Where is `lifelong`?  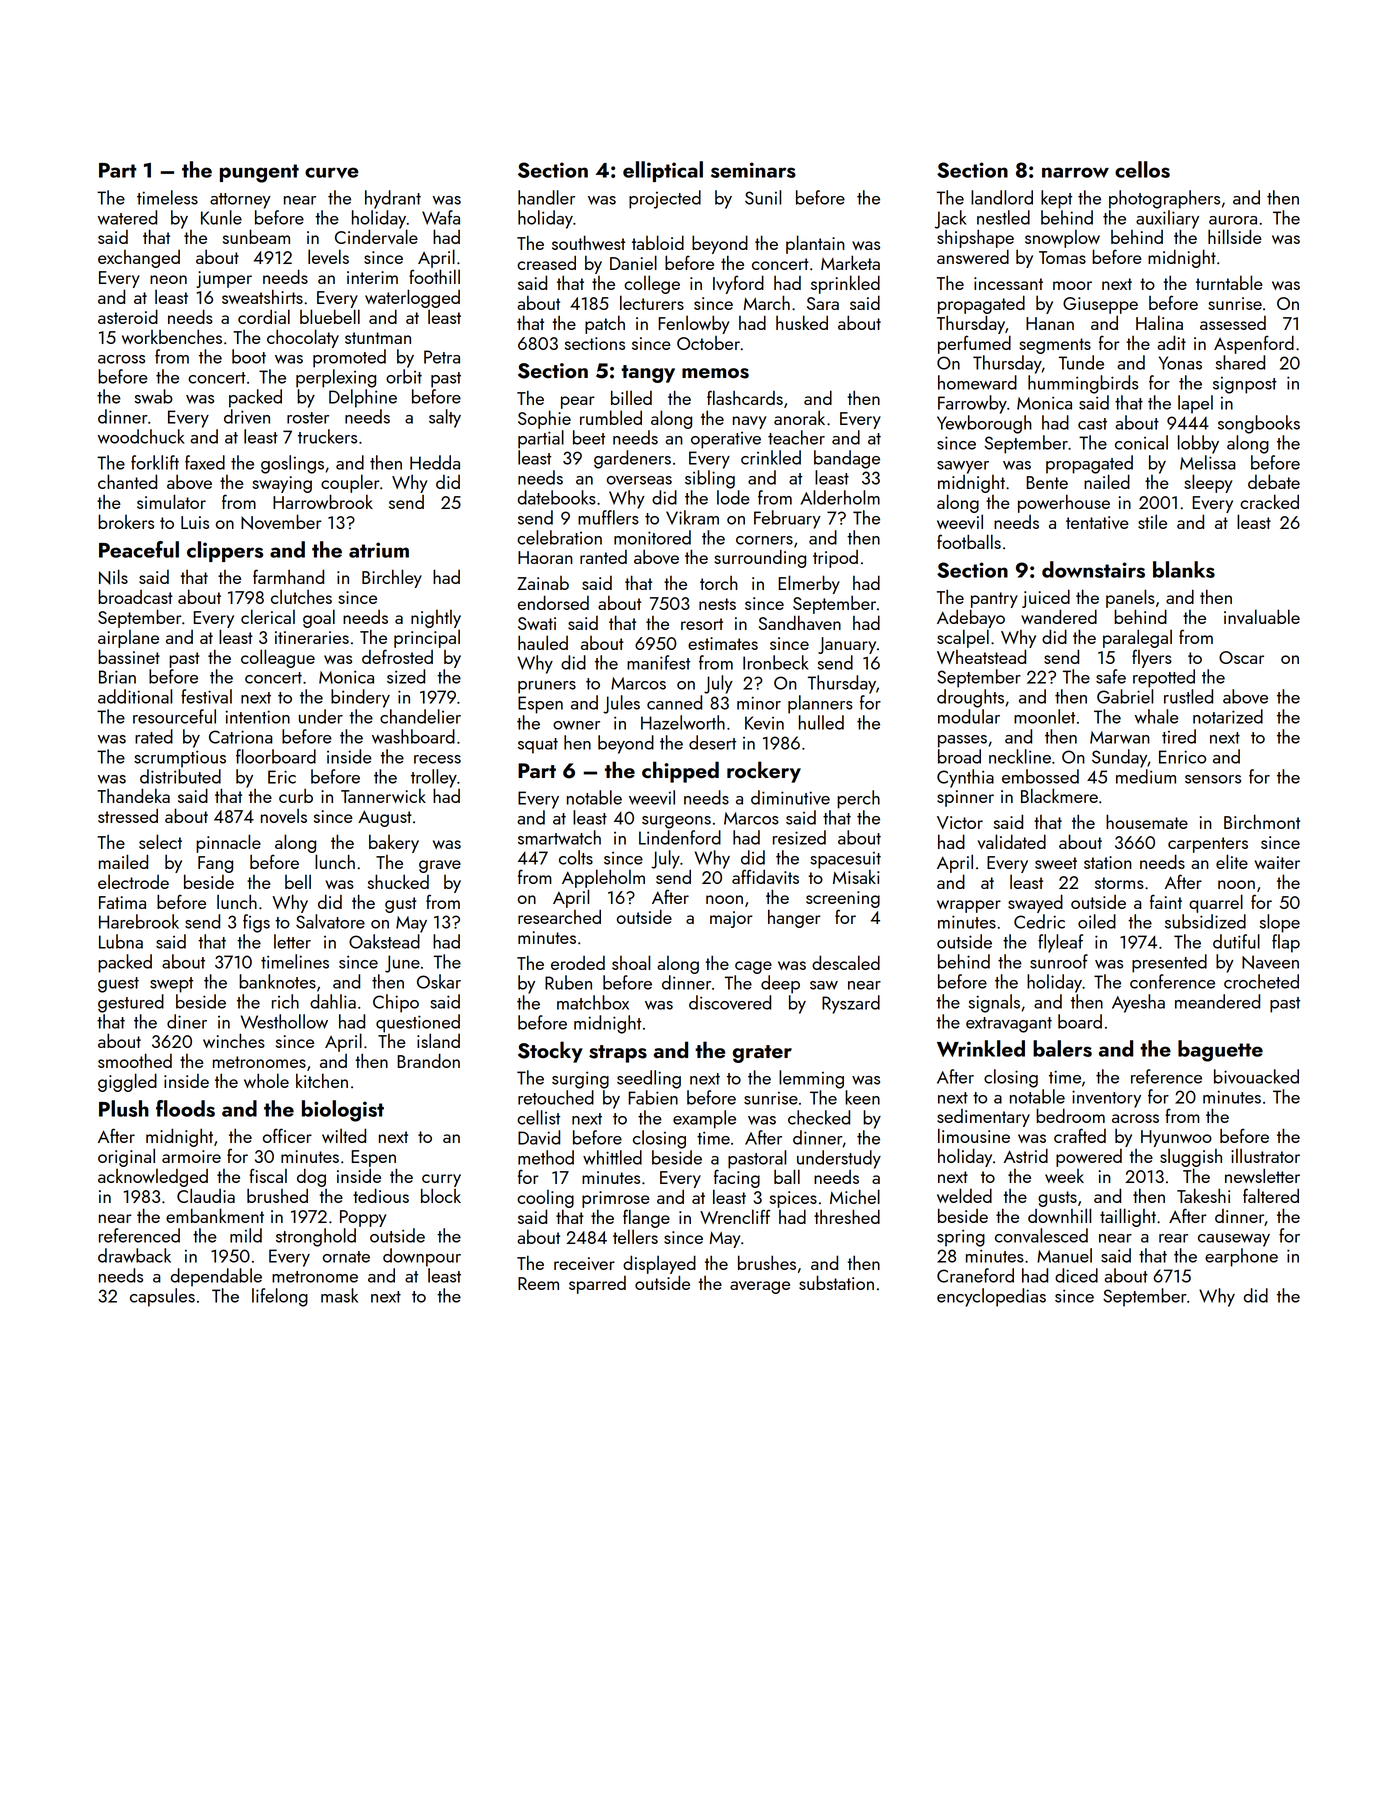 lifelong is located at coordinates (280, 1297).
